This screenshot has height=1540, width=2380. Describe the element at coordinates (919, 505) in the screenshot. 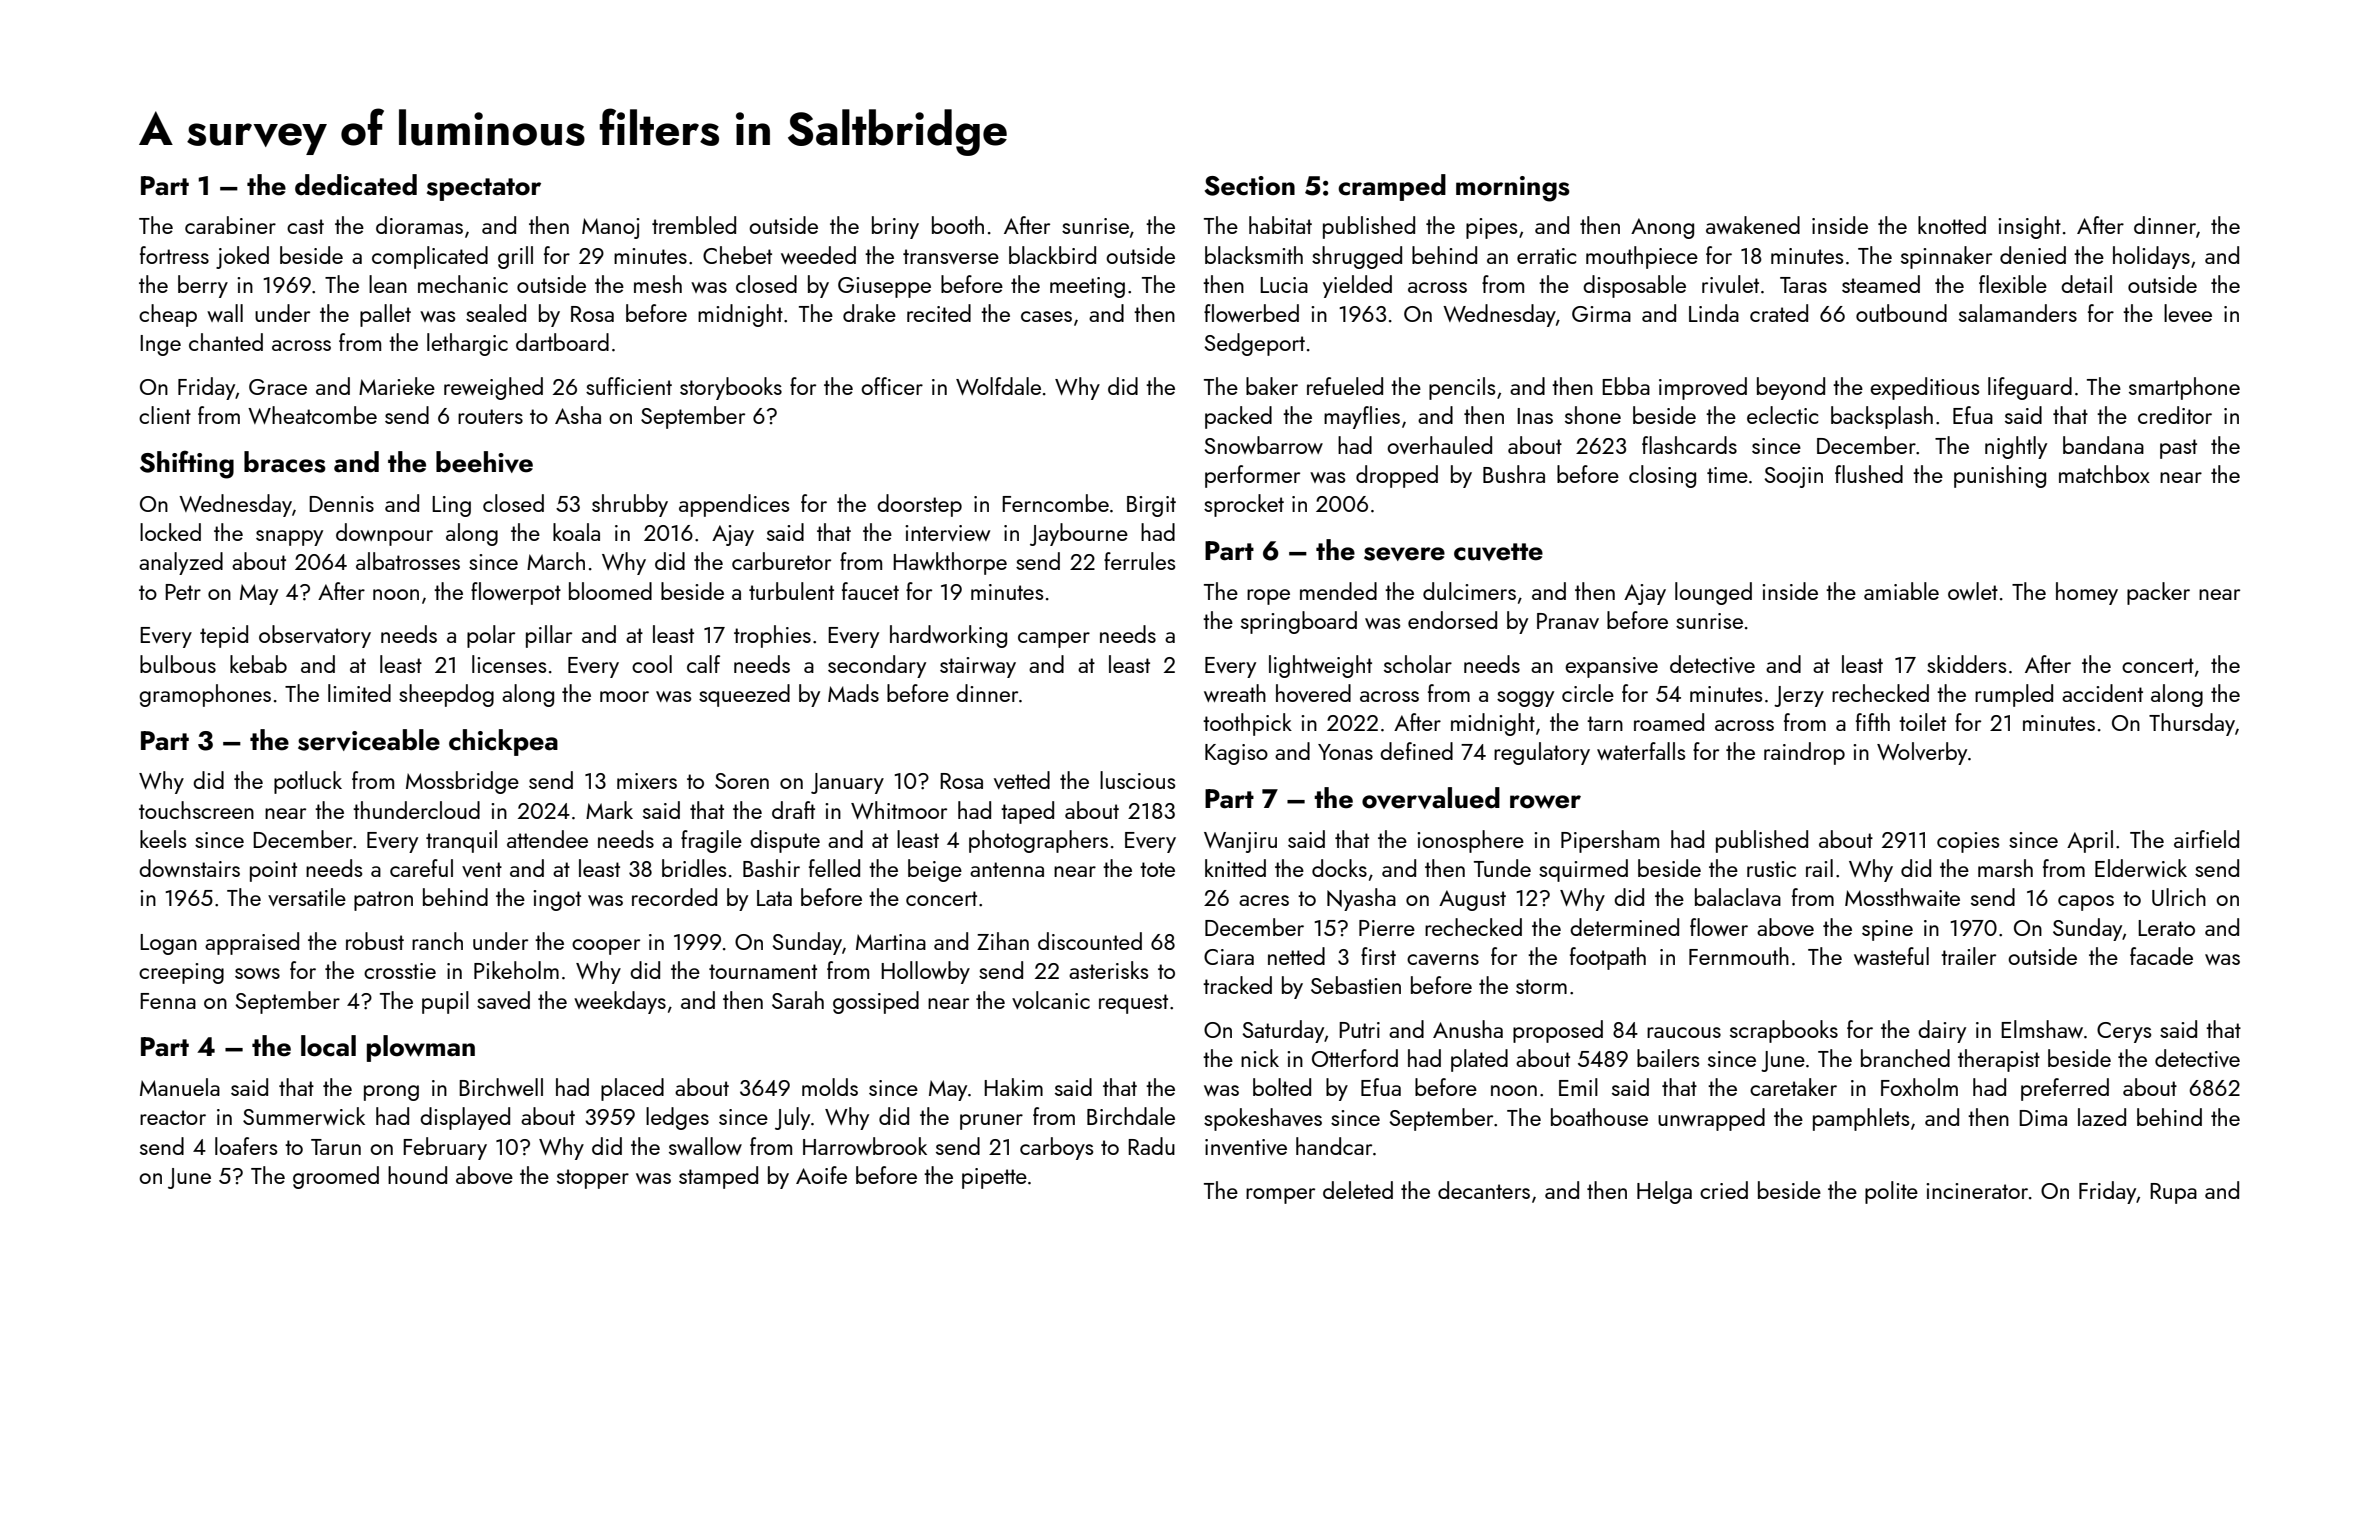

I see `doorstep` at that location.
